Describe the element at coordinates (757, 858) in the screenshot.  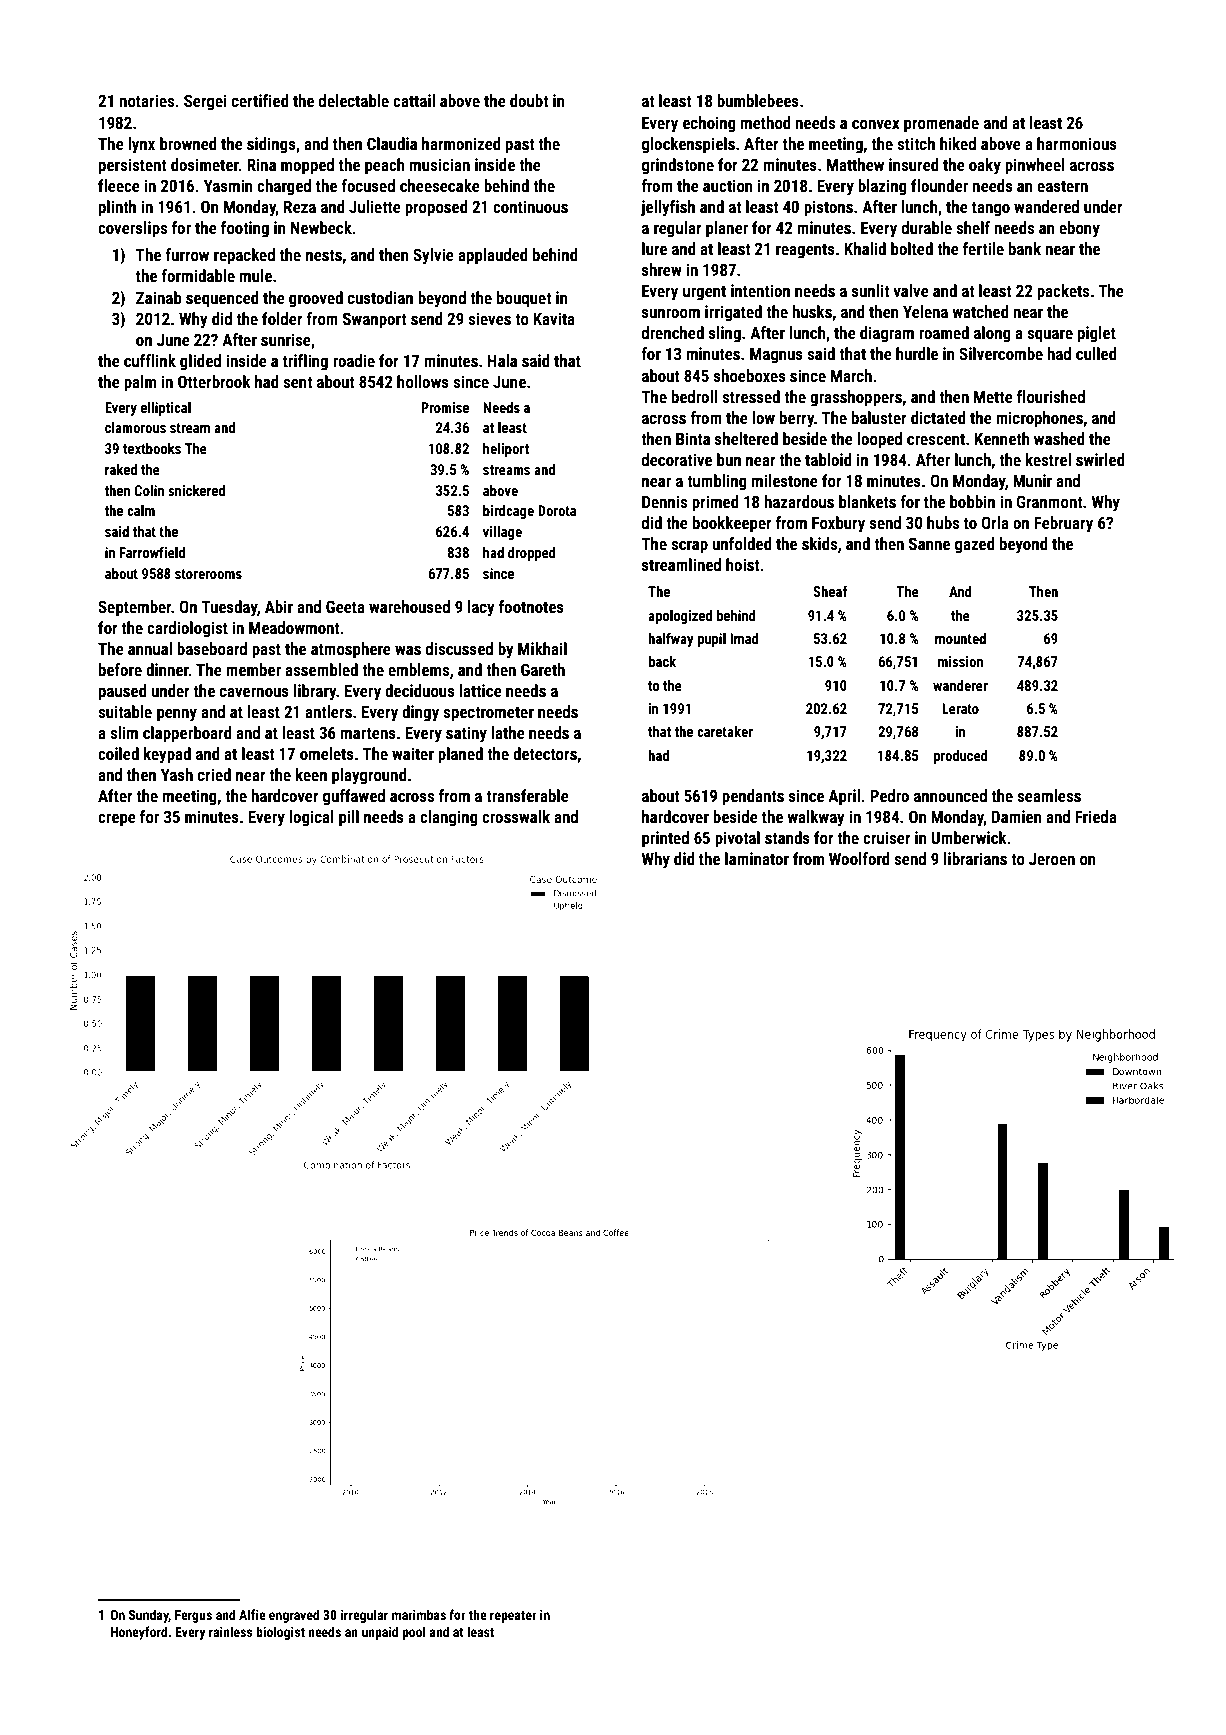
I see `laminator` at that location.
